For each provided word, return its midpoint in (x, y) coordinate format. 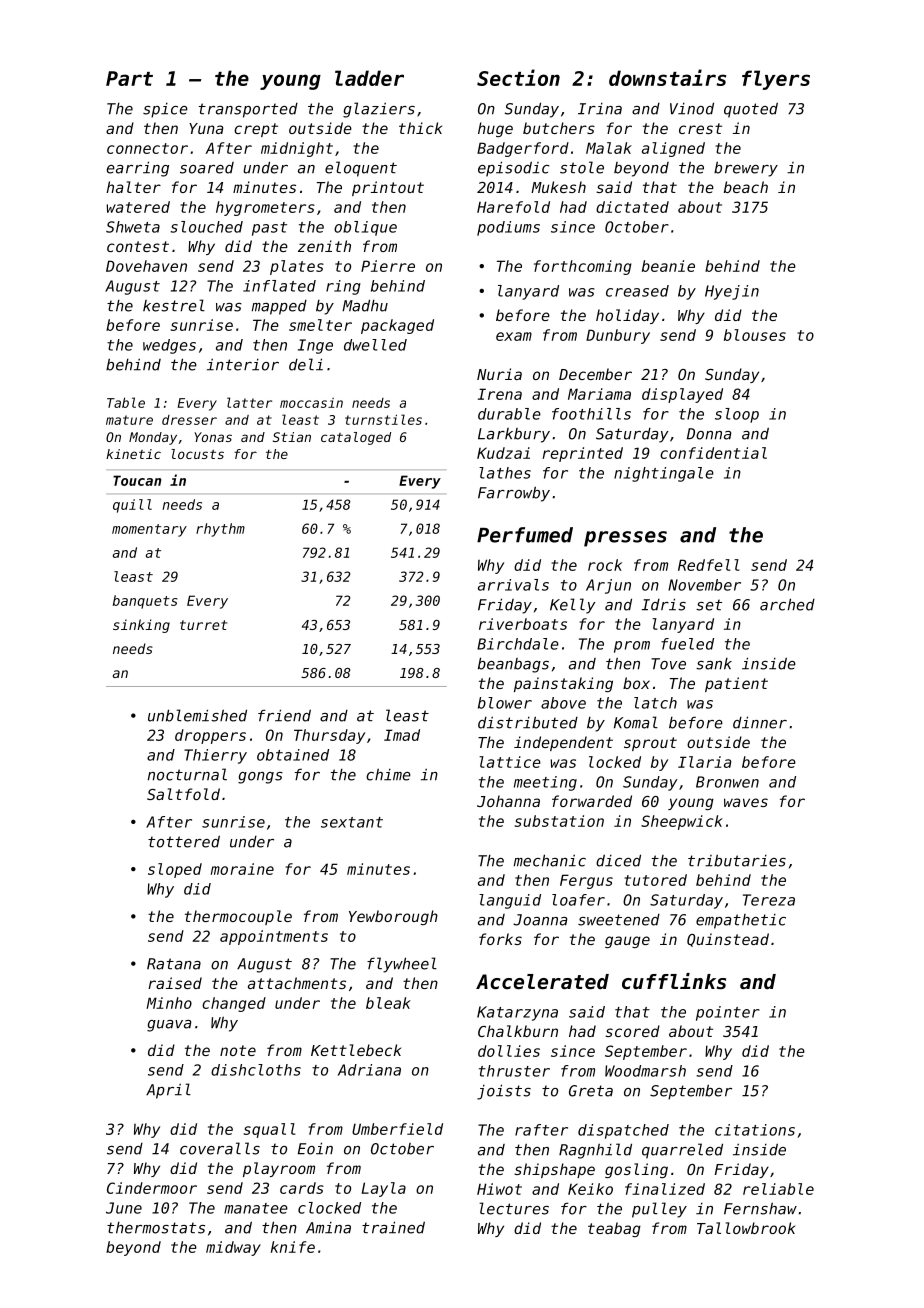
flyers (776, 80)
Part (129, 78)
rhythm (220, 530)
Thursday (329, 736)
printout (388, 188)
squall (269, 1130)
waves (746, 802)
